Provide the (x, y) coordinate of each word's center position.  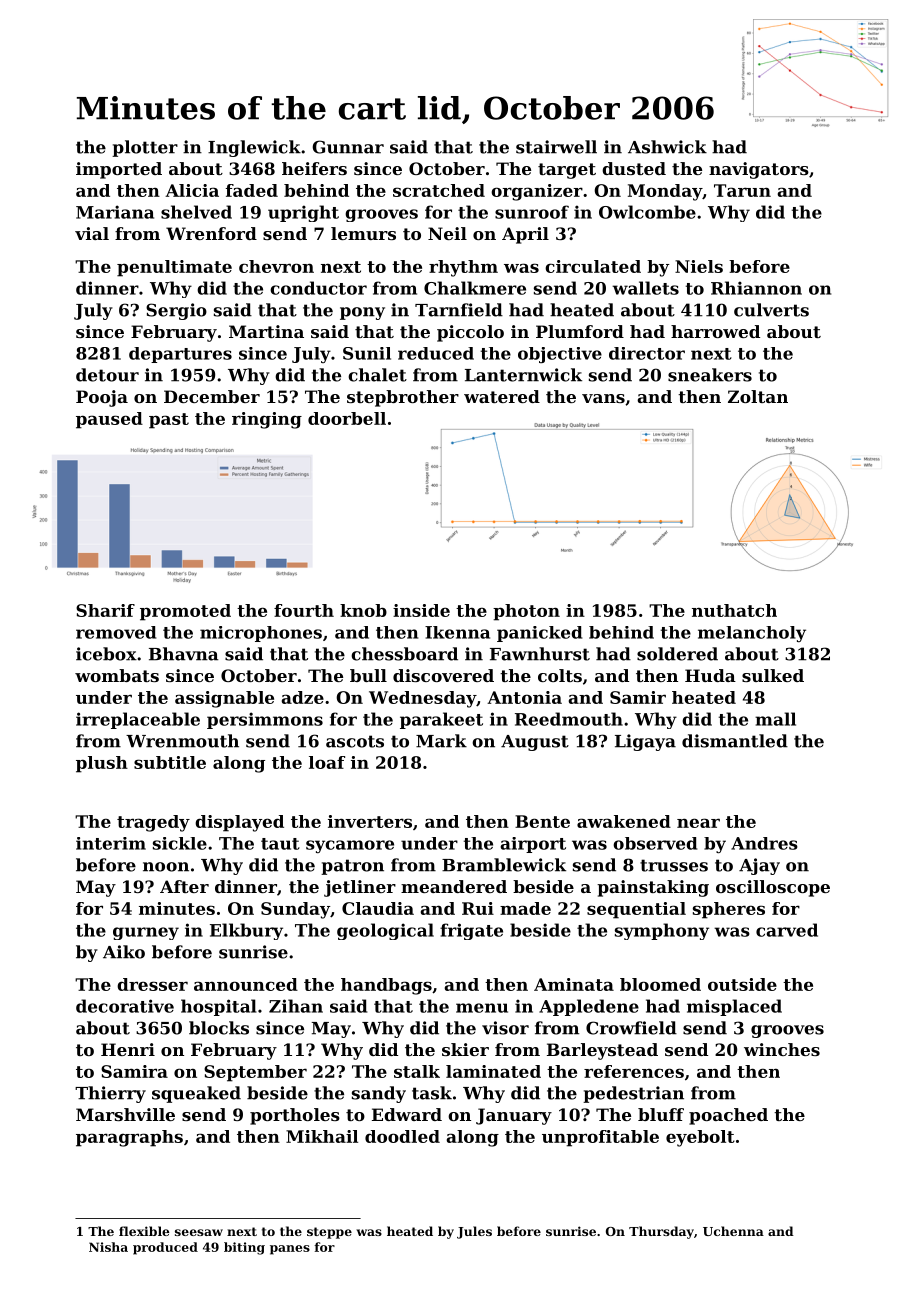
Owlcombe (647, 212)
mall (775, 719)
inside (421, 610)
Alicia (192, 190)
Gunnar (348, 147)
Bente (542, 821)
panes (290, 1250)
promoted (185, 612)
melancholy (752, 634)
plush (102, 764)
